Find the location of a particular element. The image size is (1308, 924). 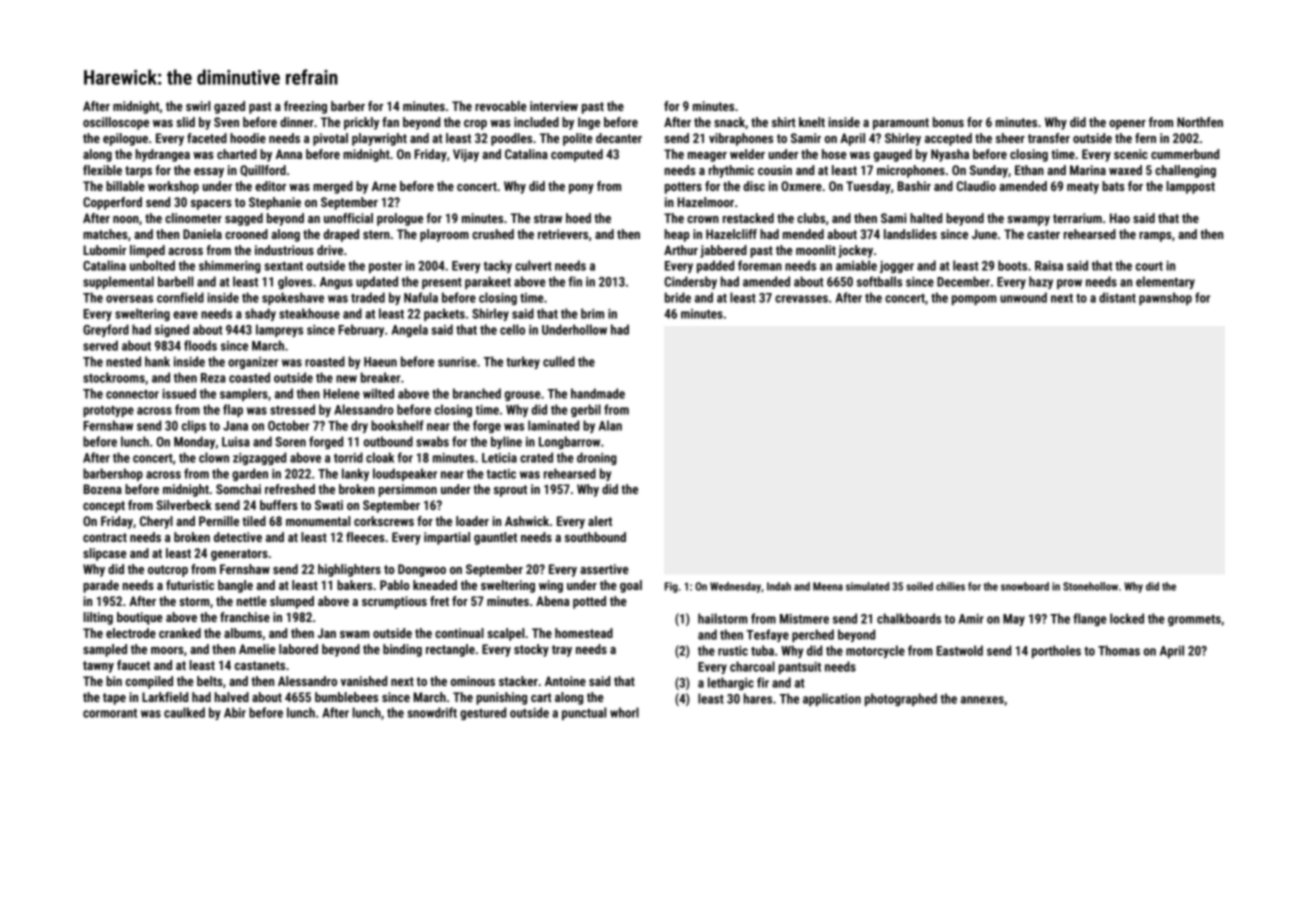

perched is located at coordinates (813, 635).
